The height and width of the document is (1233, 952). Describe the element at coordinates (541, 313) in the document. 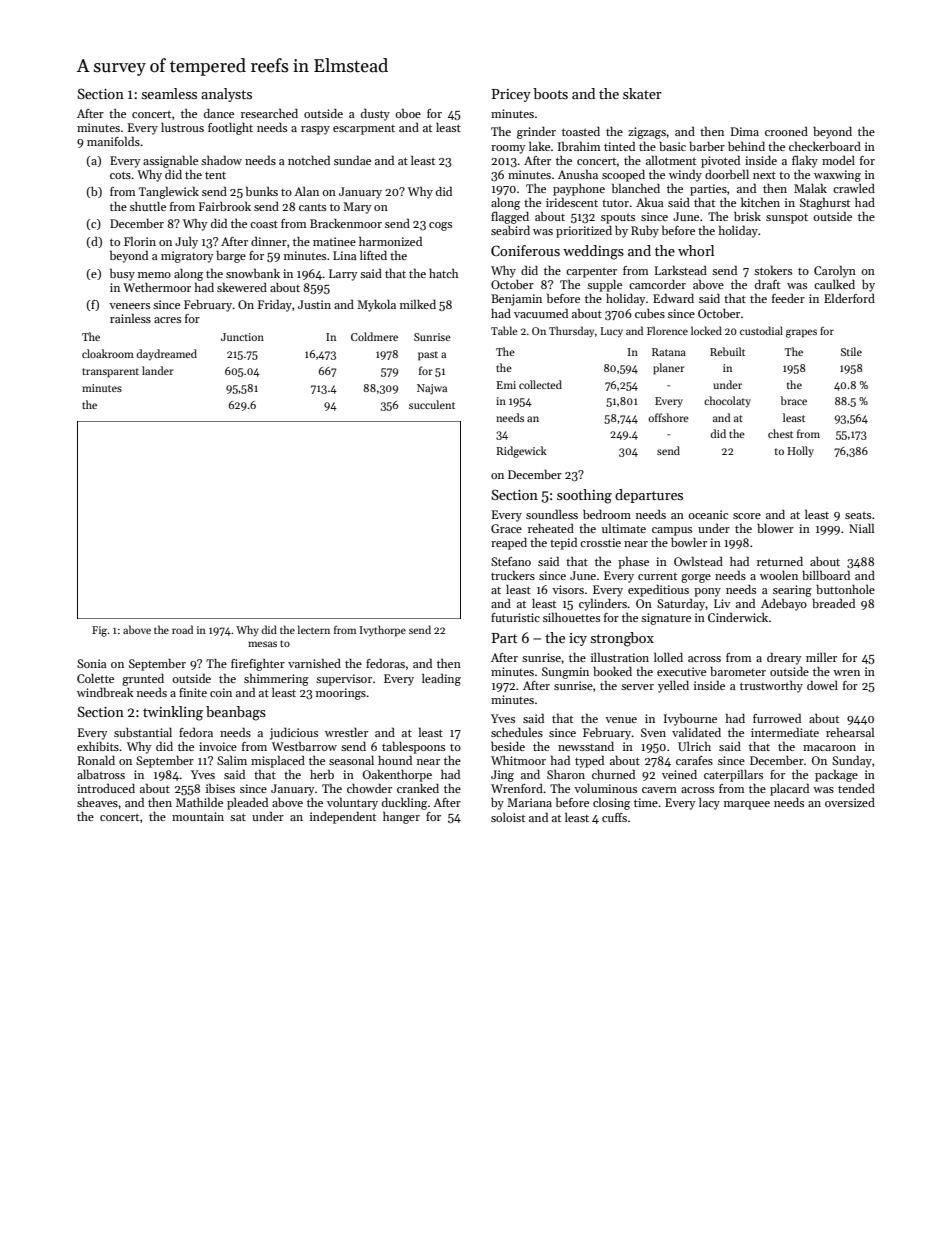

I see `vacuumed` at that location.
